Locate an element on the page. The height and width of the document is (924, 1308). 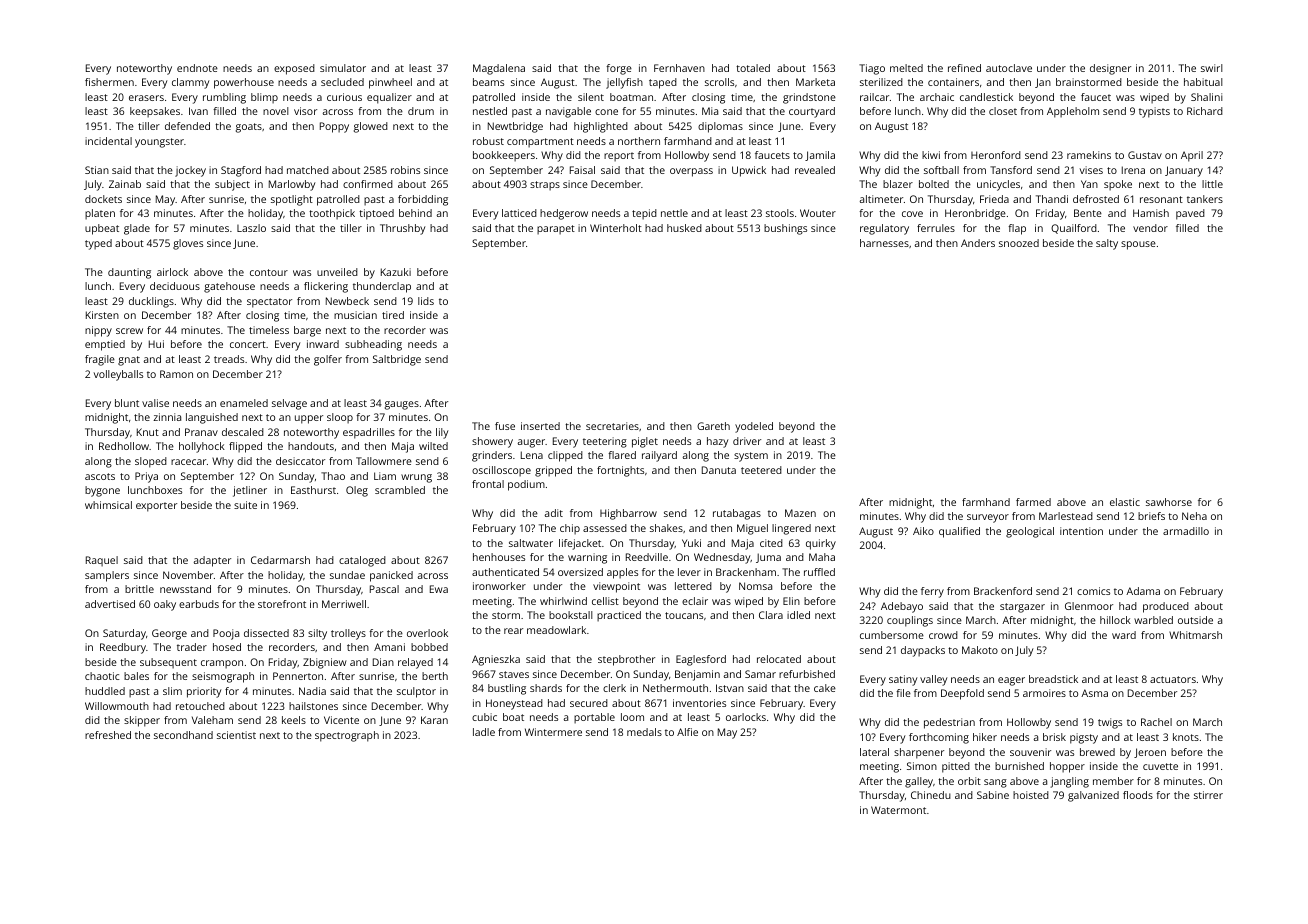
snoozed is located at coordinates (1019, 243).
